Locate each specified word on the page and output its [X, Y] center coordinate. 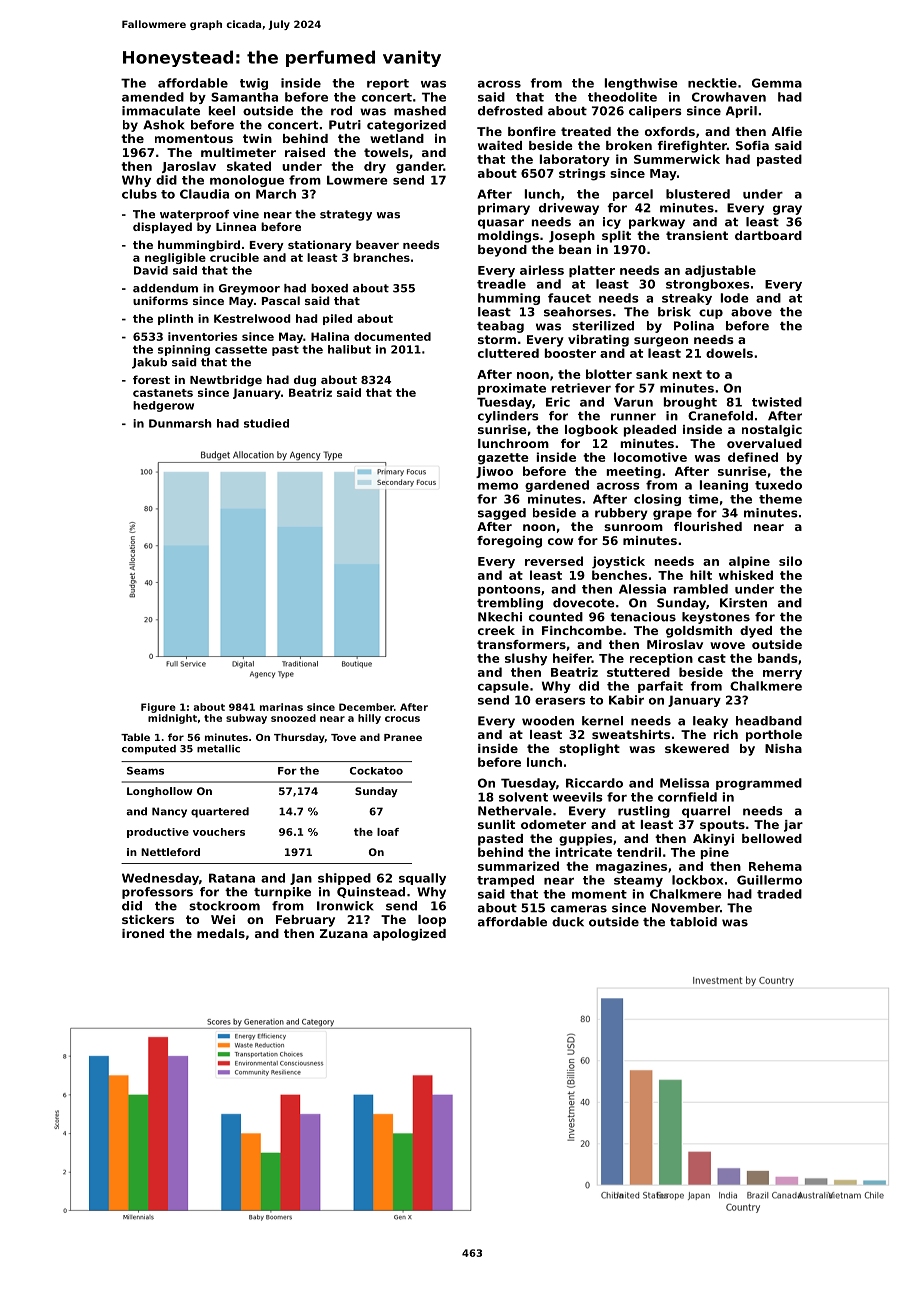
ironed [143, 933]
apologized [409, 935]
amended [153, 97]
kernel [602, 721]
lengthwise [641, 84]
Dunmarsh [180, 423]
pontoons [509, 590]
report [388, 84]
